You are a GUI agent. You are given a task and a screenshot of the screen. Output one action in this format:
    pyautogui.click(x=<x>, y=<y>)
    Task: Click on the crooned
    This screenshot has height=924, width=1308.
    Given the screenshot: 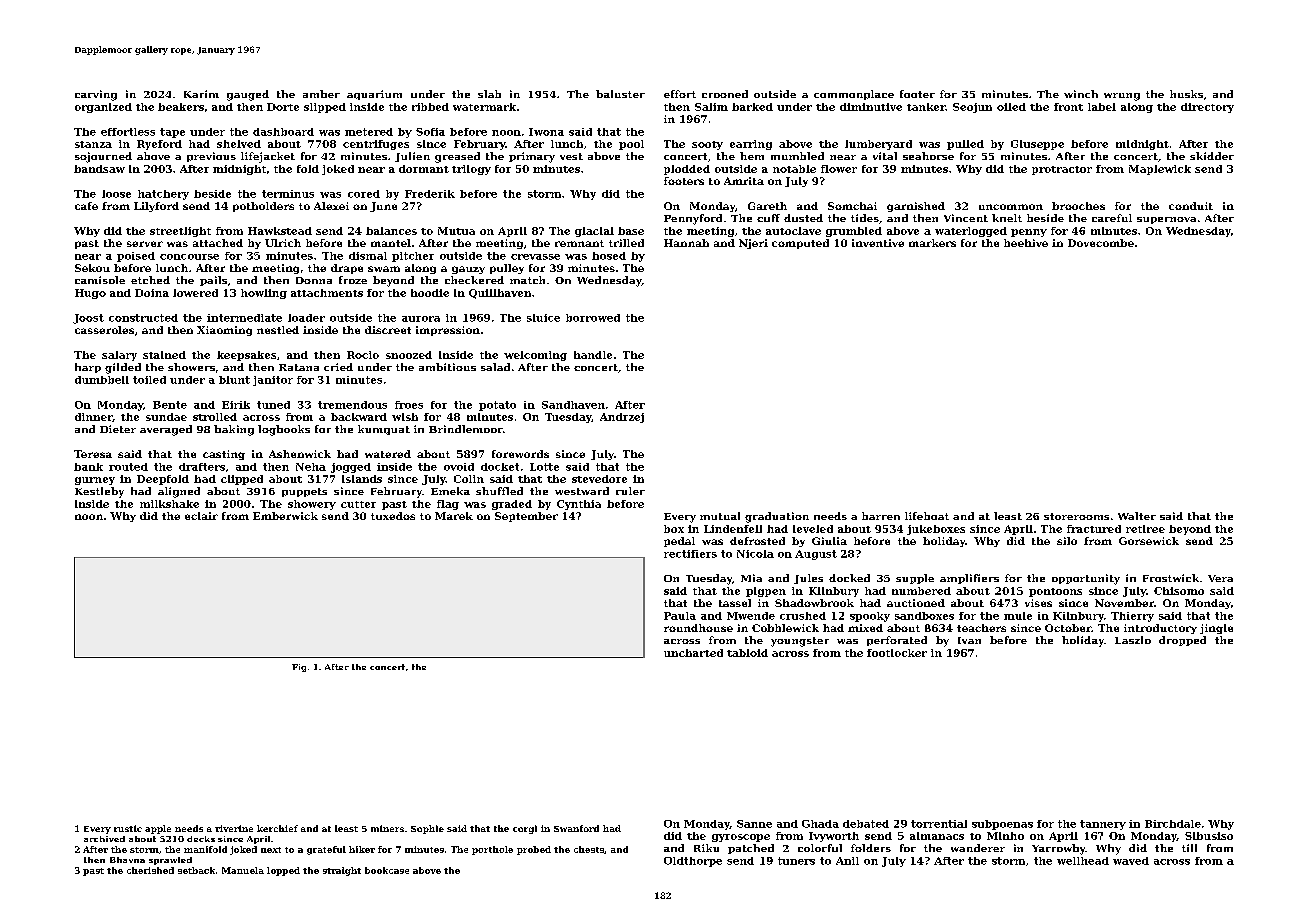 What is the action you would take?
    pyautogui.click(x=725, y=94)
